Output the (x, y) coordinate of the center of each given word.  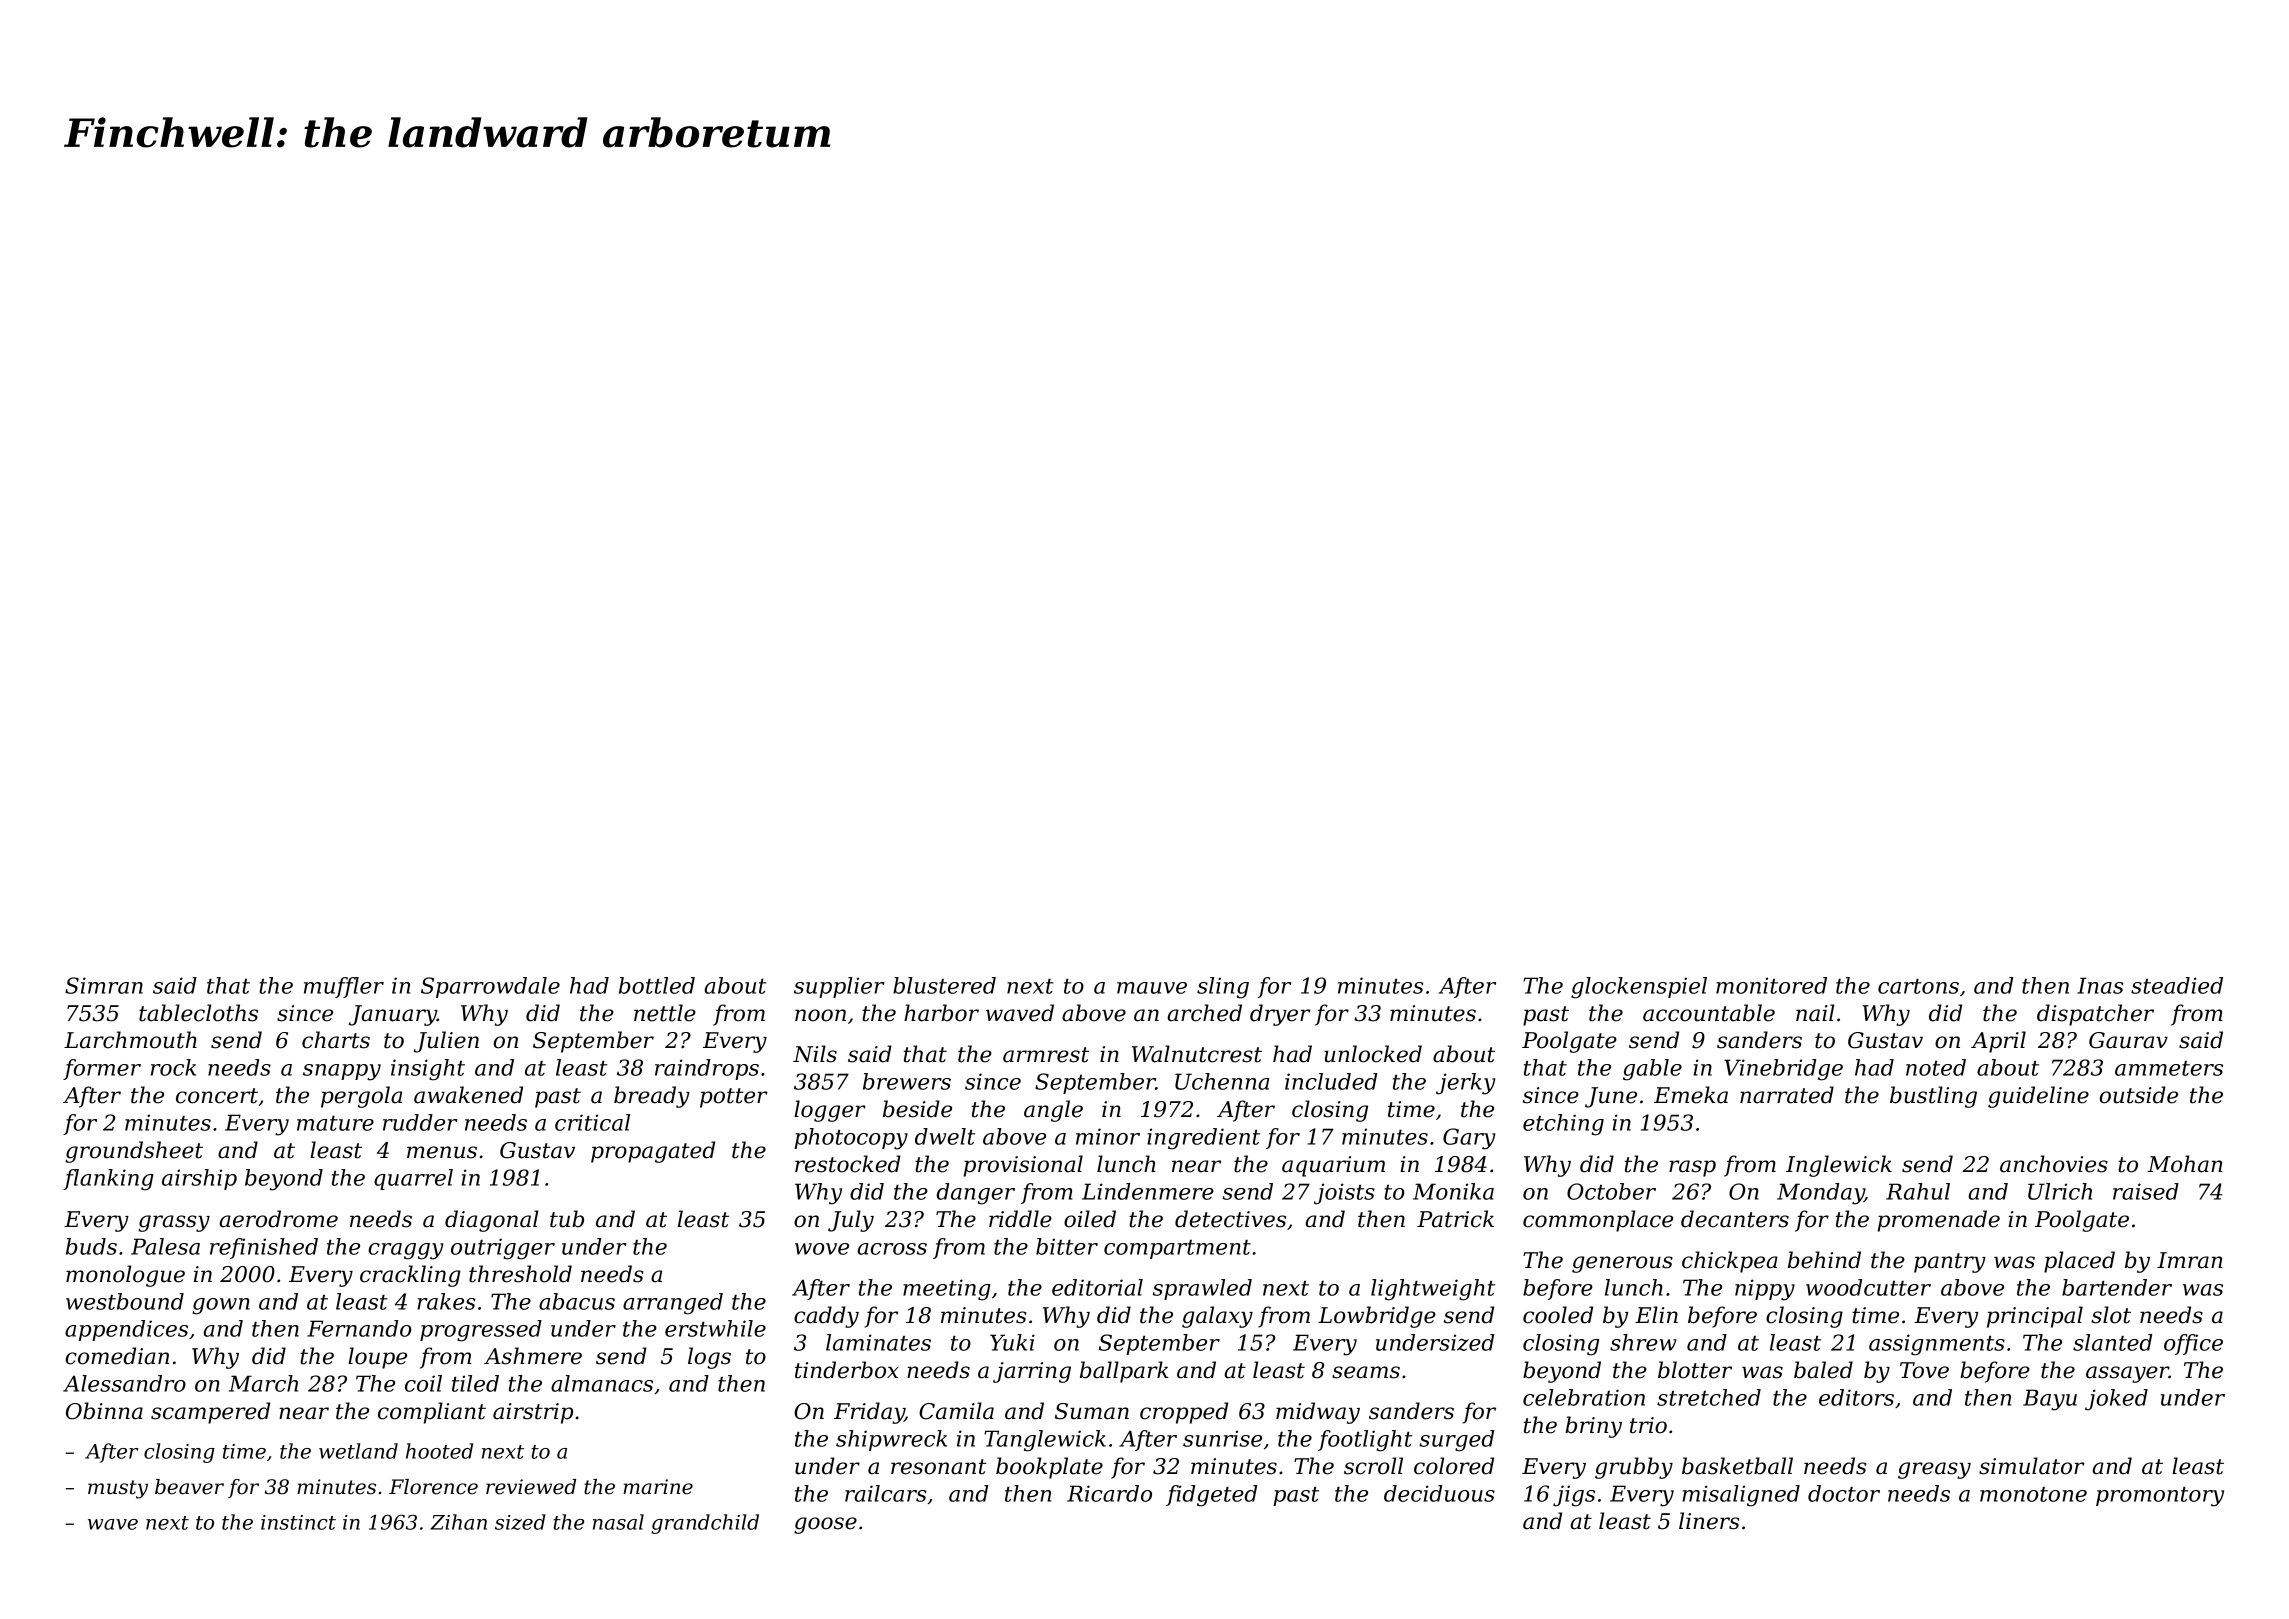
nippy (1765, 1290)
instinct (298, 1522)
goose (825, 1525)
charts (336, 1040)
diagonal (491, 1221)
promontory (2160, 1497)
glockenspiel (1639, 988)
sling (1223, 988)
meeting (947, 1290)
